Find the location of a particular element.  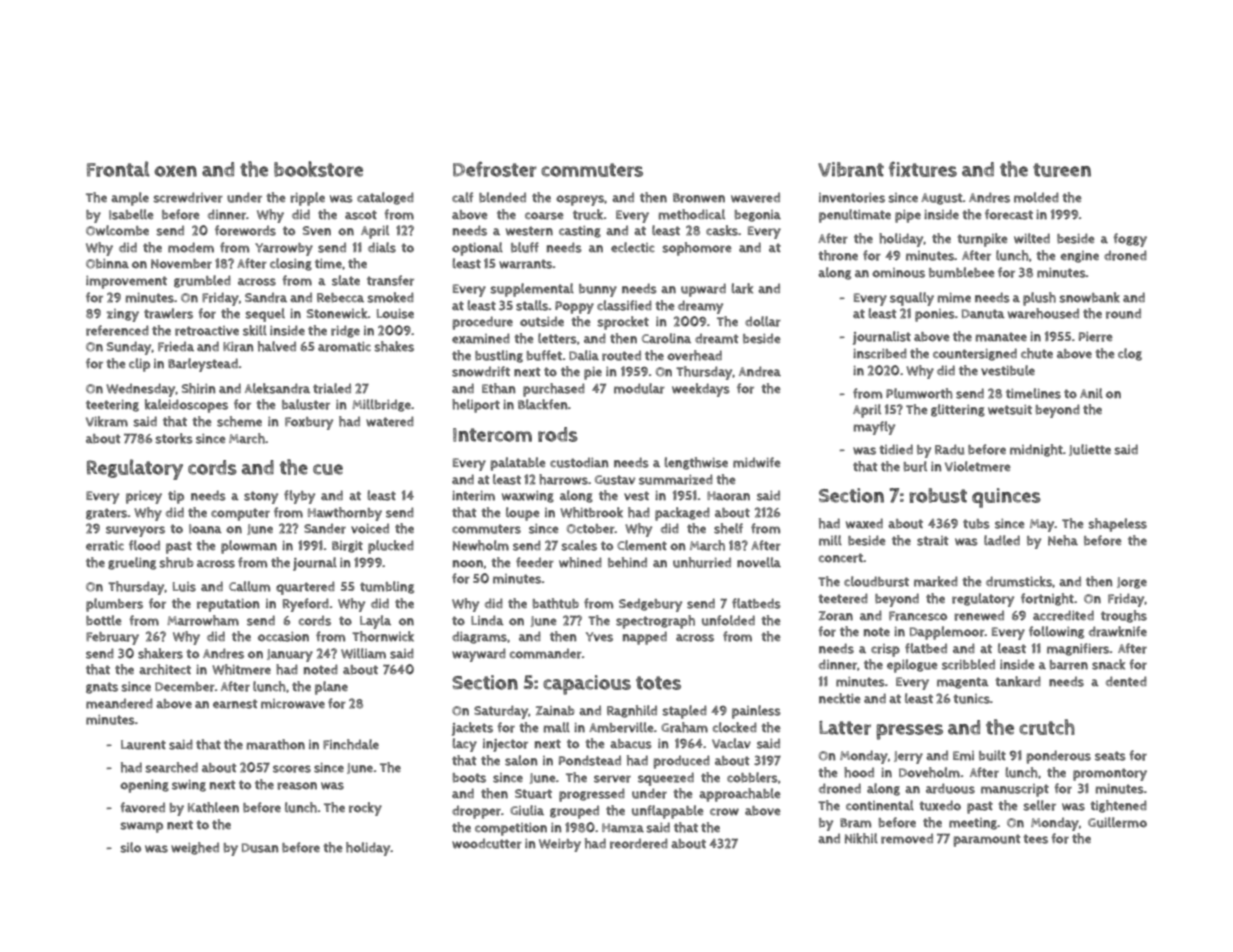

Juliette is located at coordinates (1090, 450).
